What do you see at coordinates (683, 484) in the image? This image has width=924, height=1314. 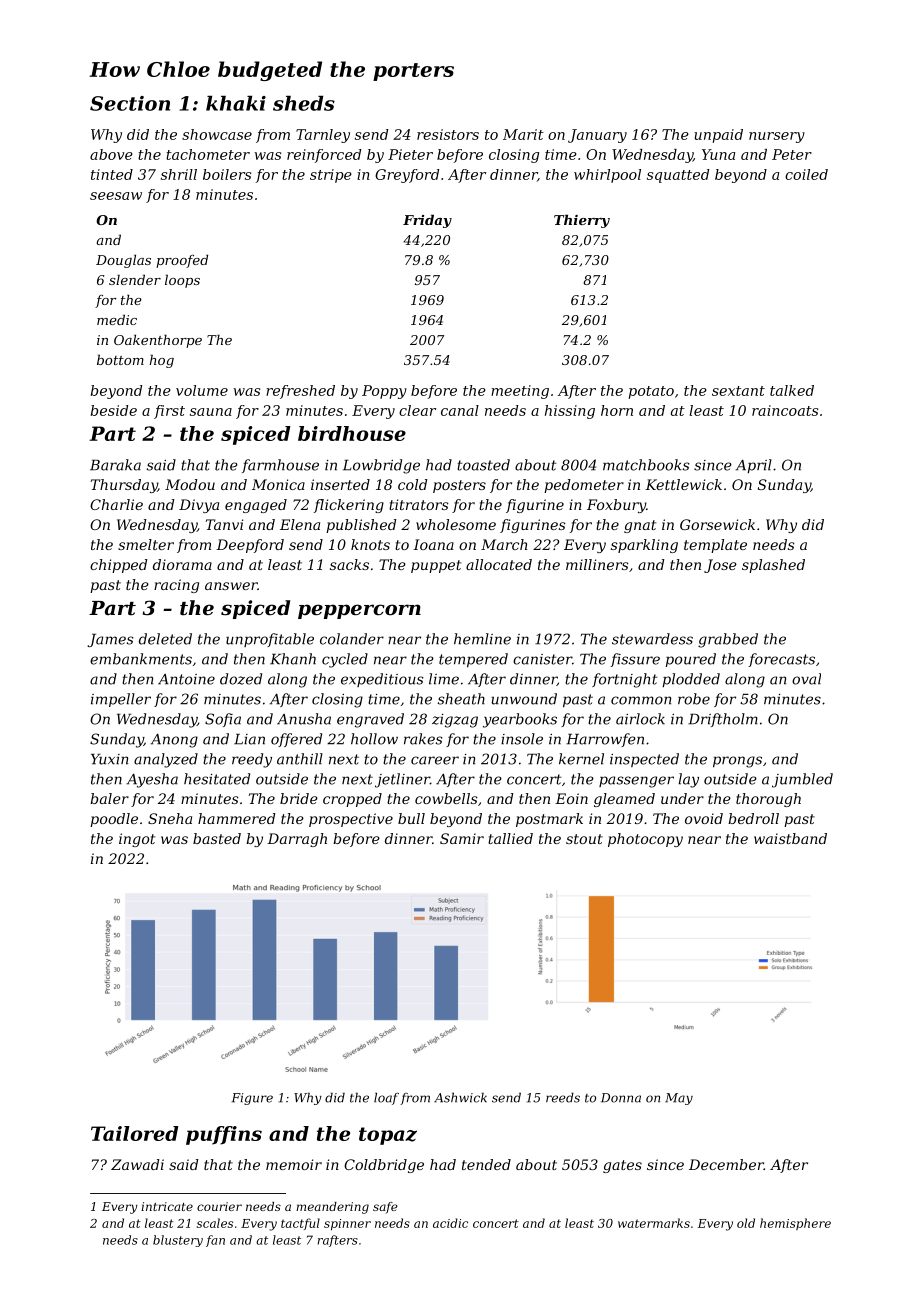 I see `Kettlewick` at bounding box center [683, 484].
